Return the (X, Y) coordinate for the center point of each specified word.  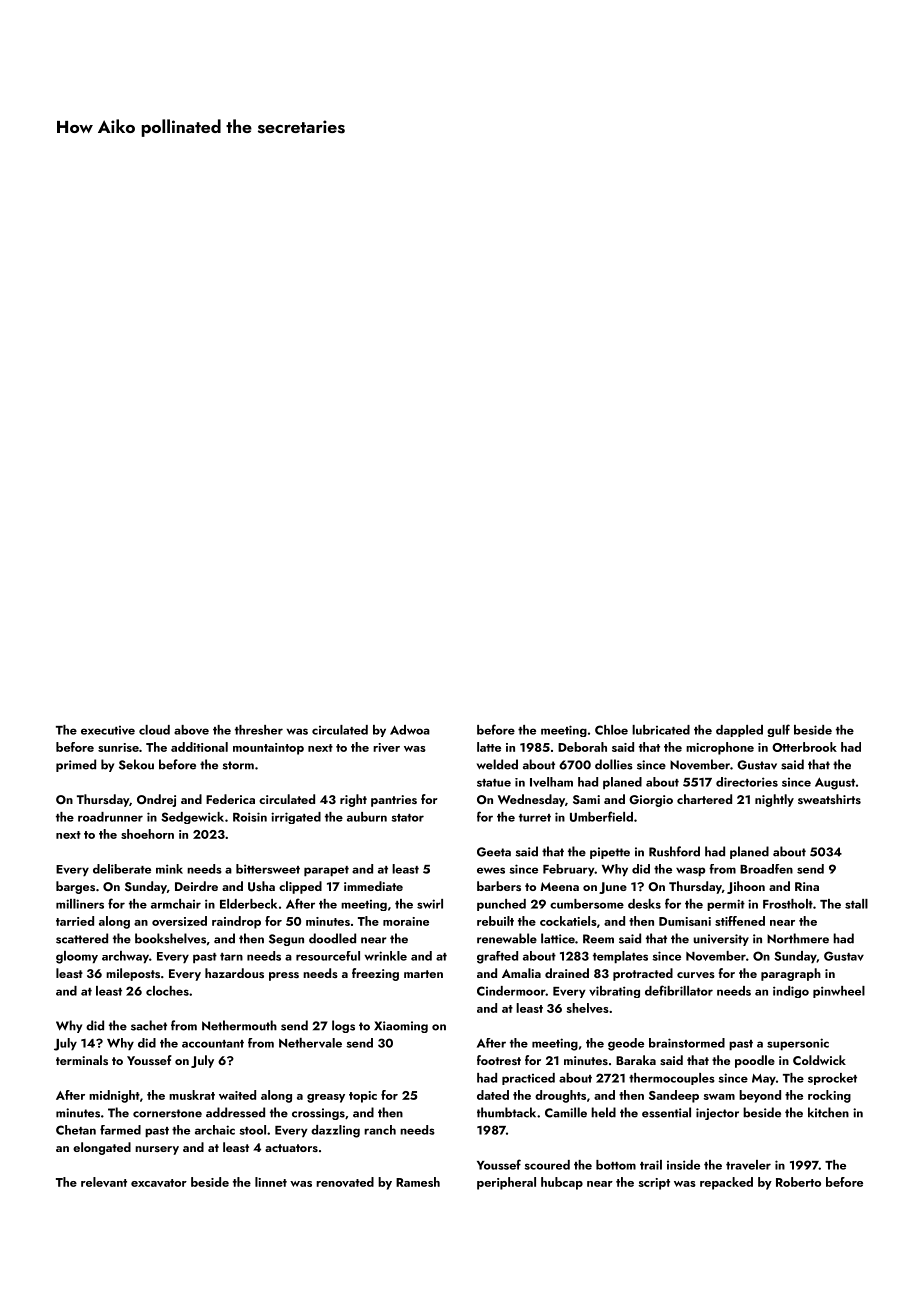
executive (108, 730)
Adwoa (410, 730)
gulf (778, 730)
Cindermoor (511, 991)
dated (493, 1095)
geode (626, 1044)
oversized (179, 921)
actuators (291, 1148)
